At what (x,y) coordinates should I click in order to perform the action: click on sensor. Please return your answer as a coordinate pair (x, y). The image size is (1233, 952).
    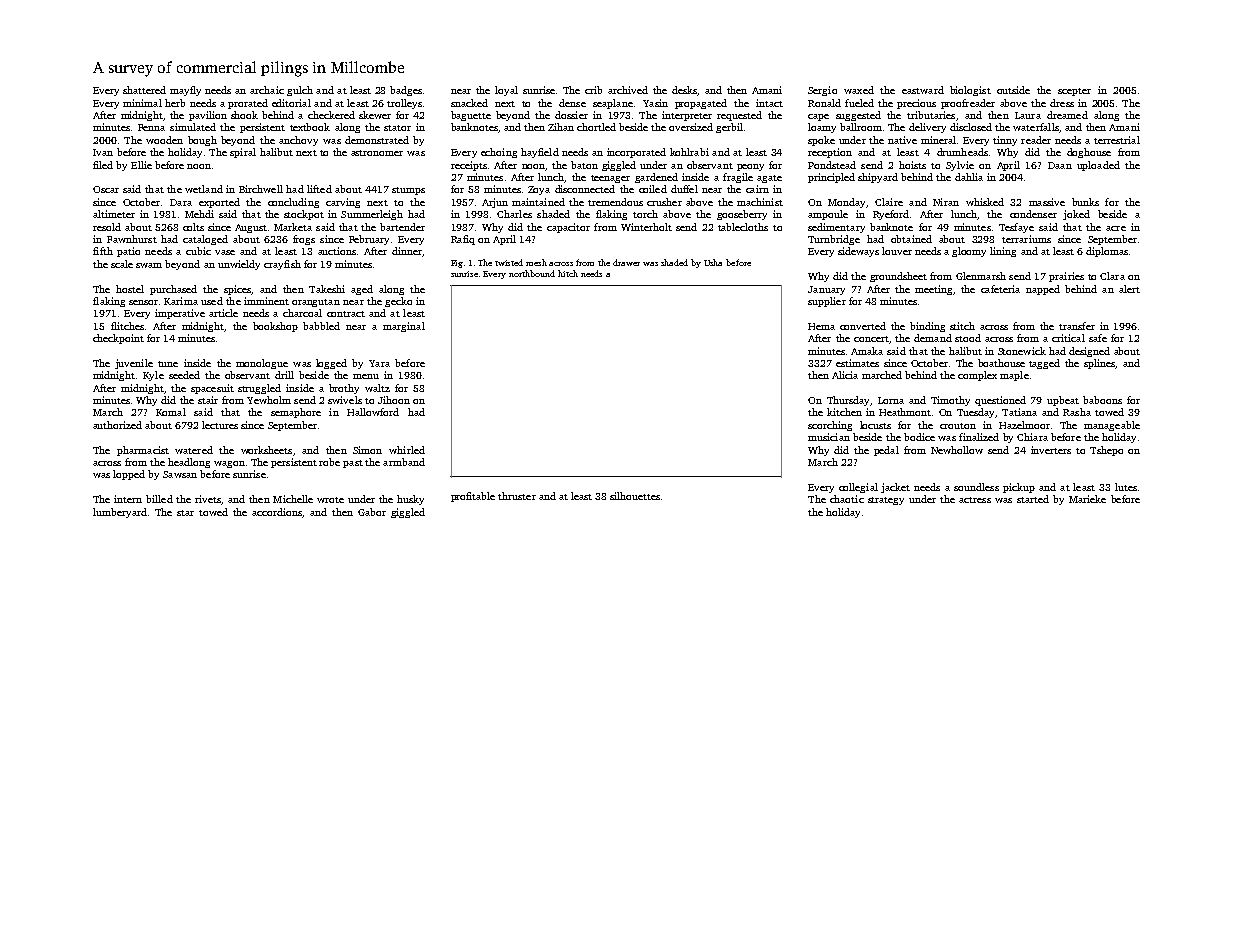
    Looking at the image, I should click on (143, 302).
